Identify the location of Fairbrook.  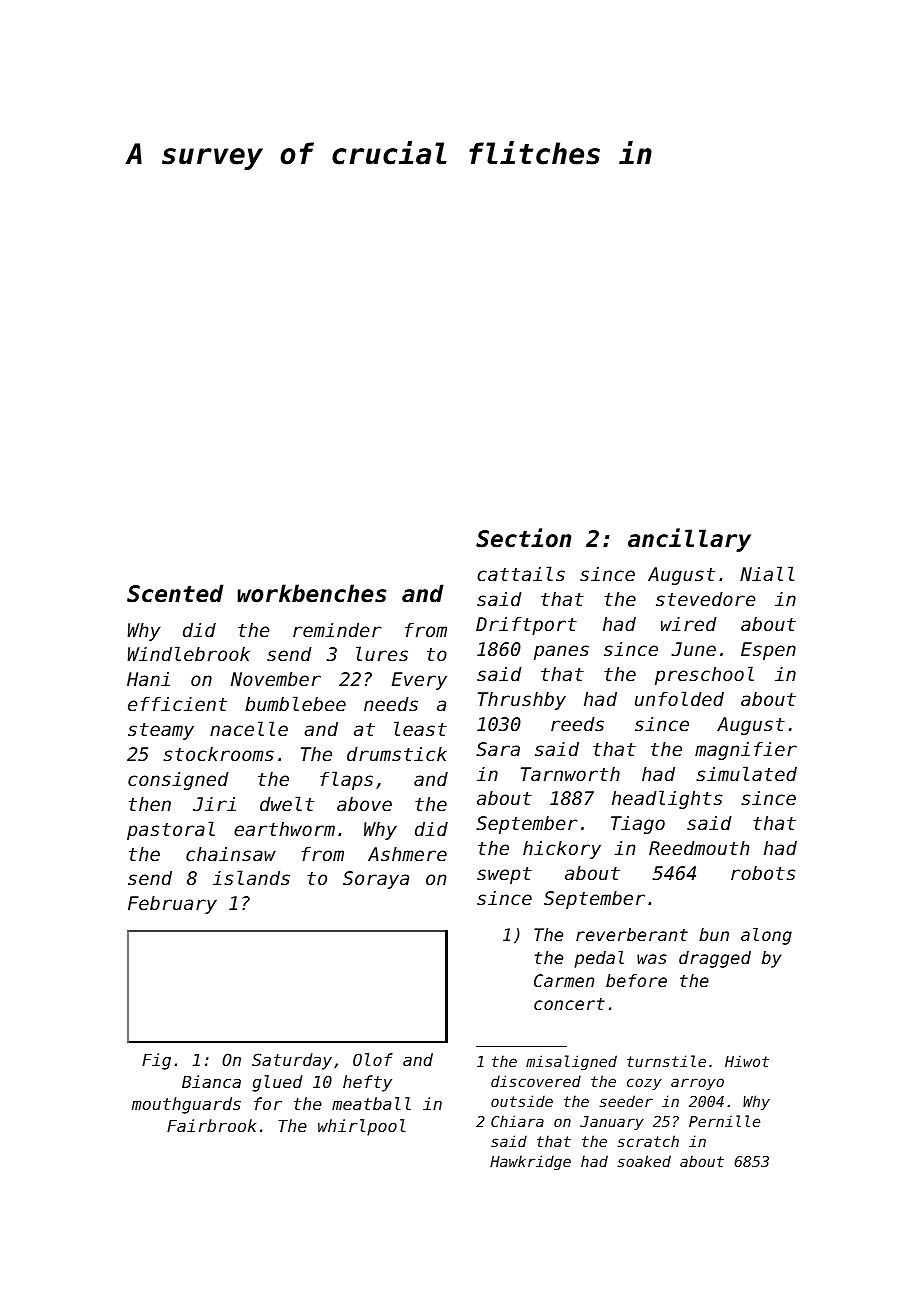
(211, 1125).
